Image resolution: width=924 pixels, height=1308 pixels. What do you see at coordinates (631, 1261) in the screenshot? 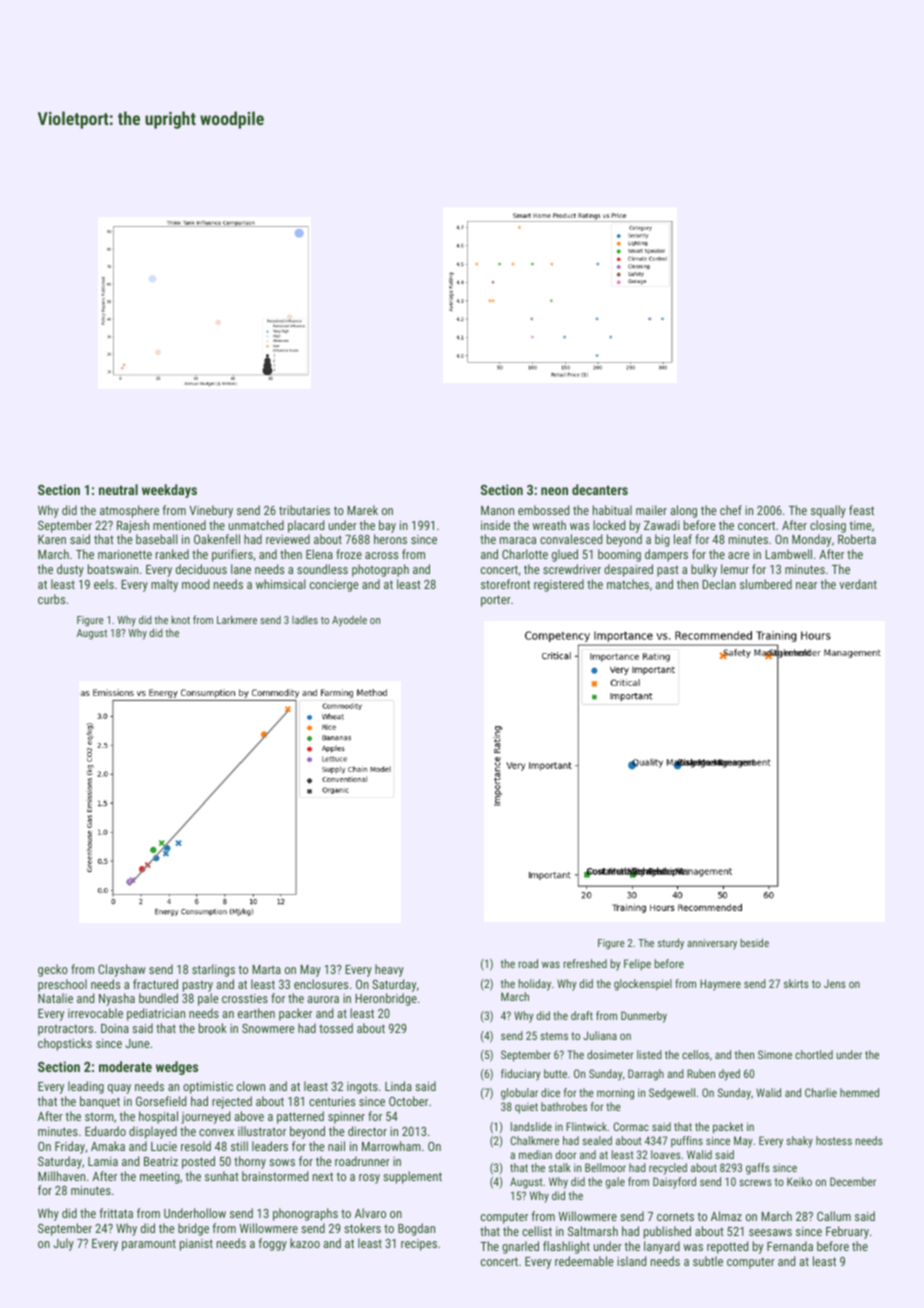
I see `island` at bounding box center [631, 1261].
